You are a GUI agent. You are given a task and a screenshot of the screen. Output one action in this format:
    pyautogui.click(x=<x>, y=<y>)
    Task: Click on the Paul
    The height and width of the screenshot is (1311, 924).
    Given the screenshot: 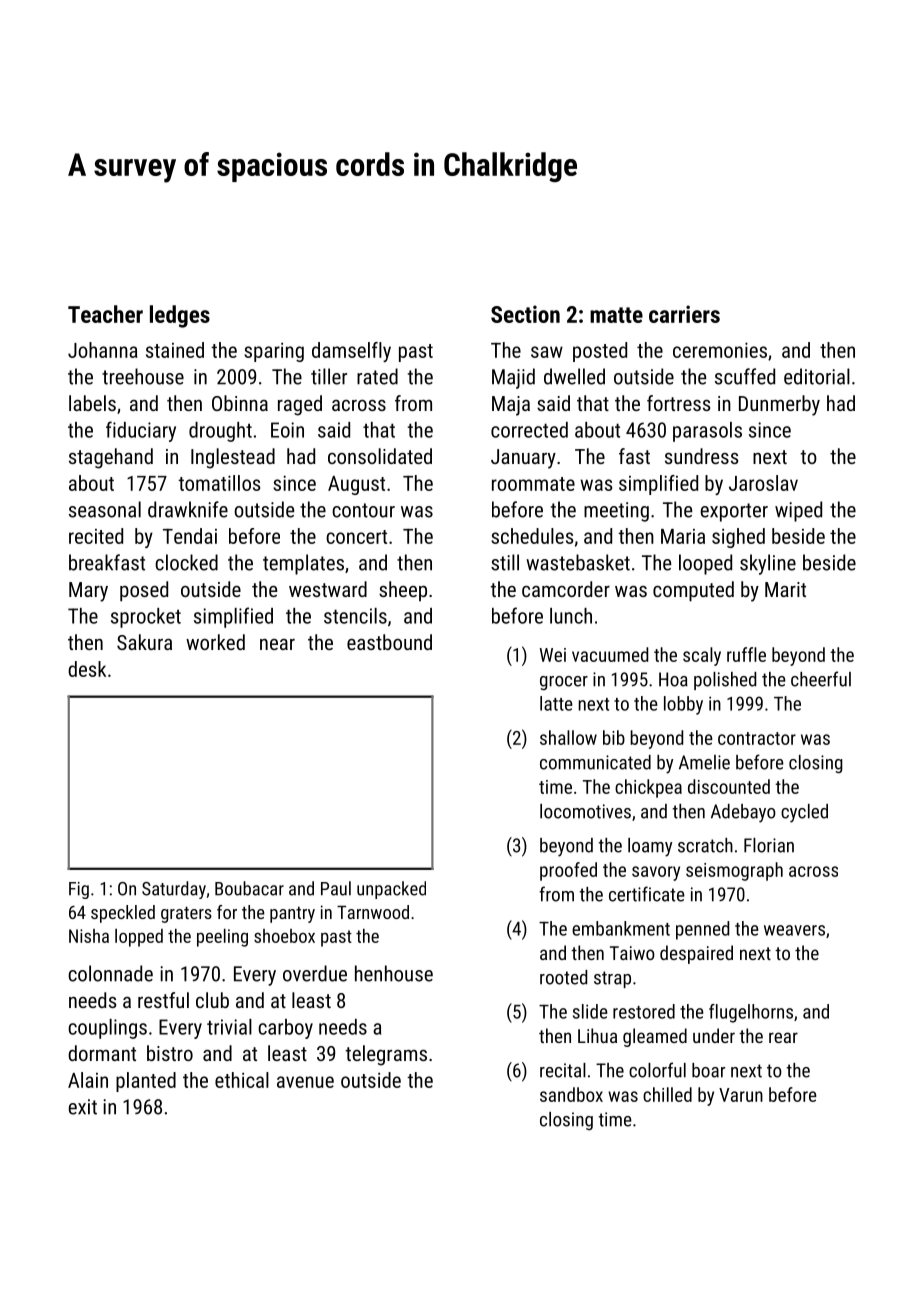 What is the action you would take?
    pyautogui.click(x=336, y=888)
